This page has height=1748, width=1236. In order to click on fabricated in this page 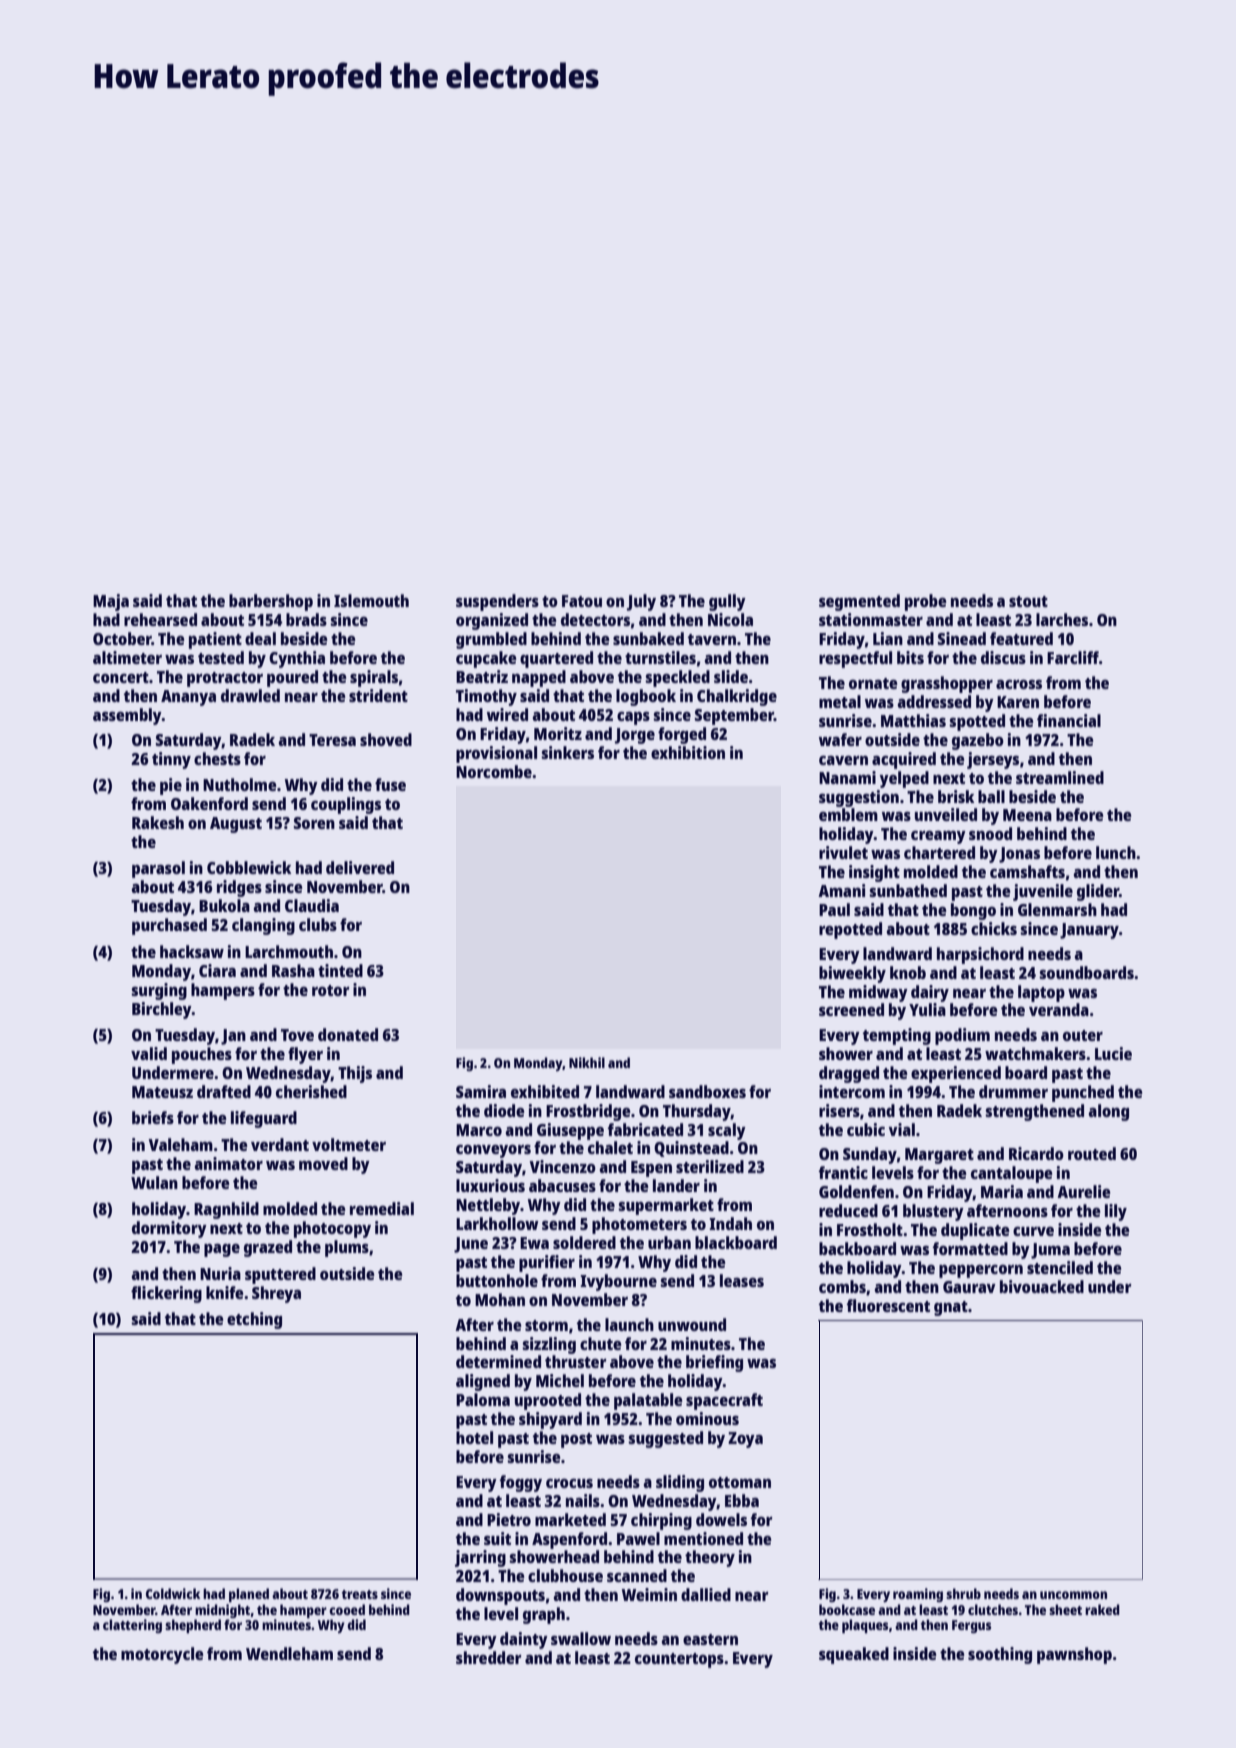, I will do `click(645, 1129)`.
